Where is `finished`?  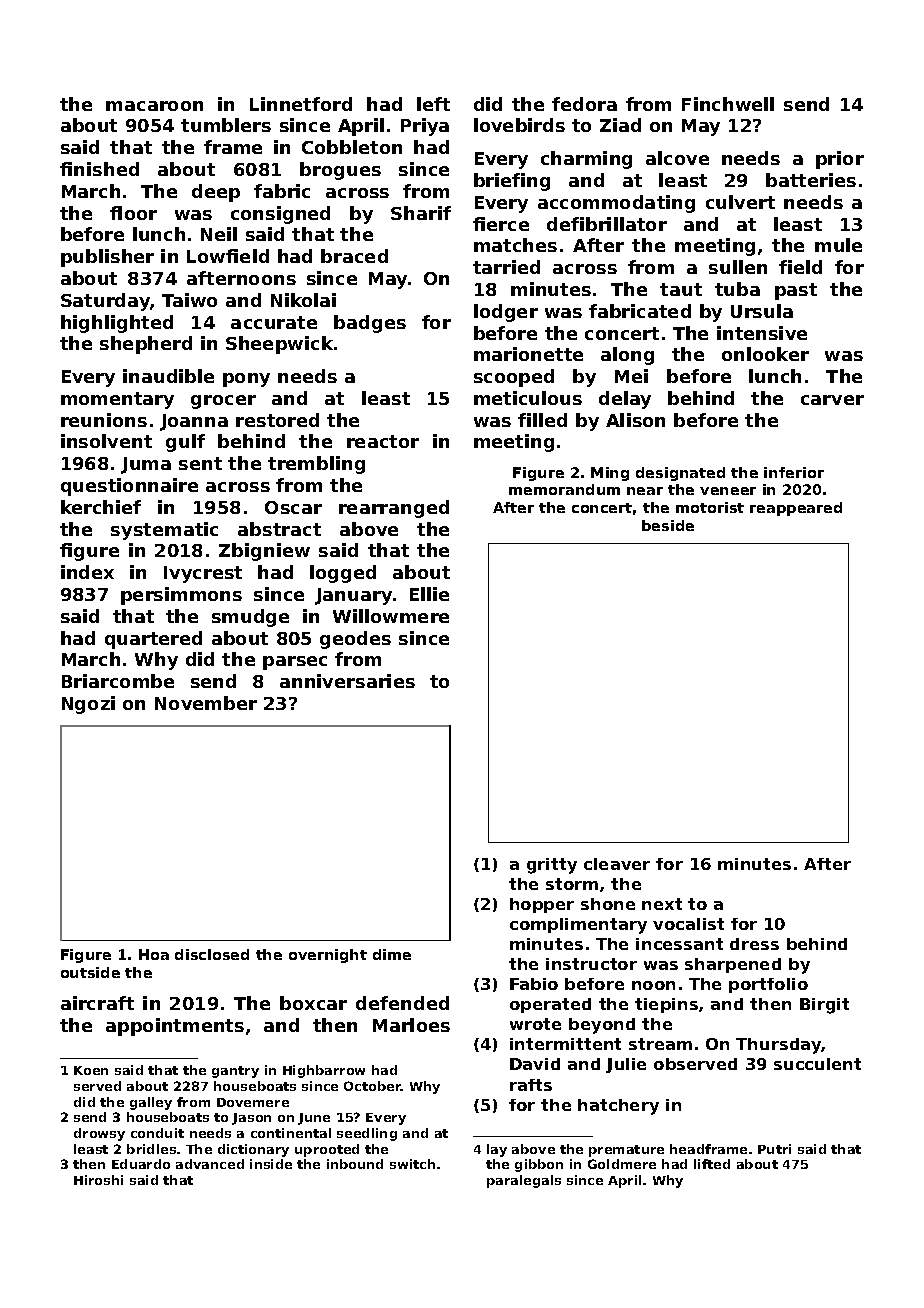
finished is located at coordinates (99, 169).
